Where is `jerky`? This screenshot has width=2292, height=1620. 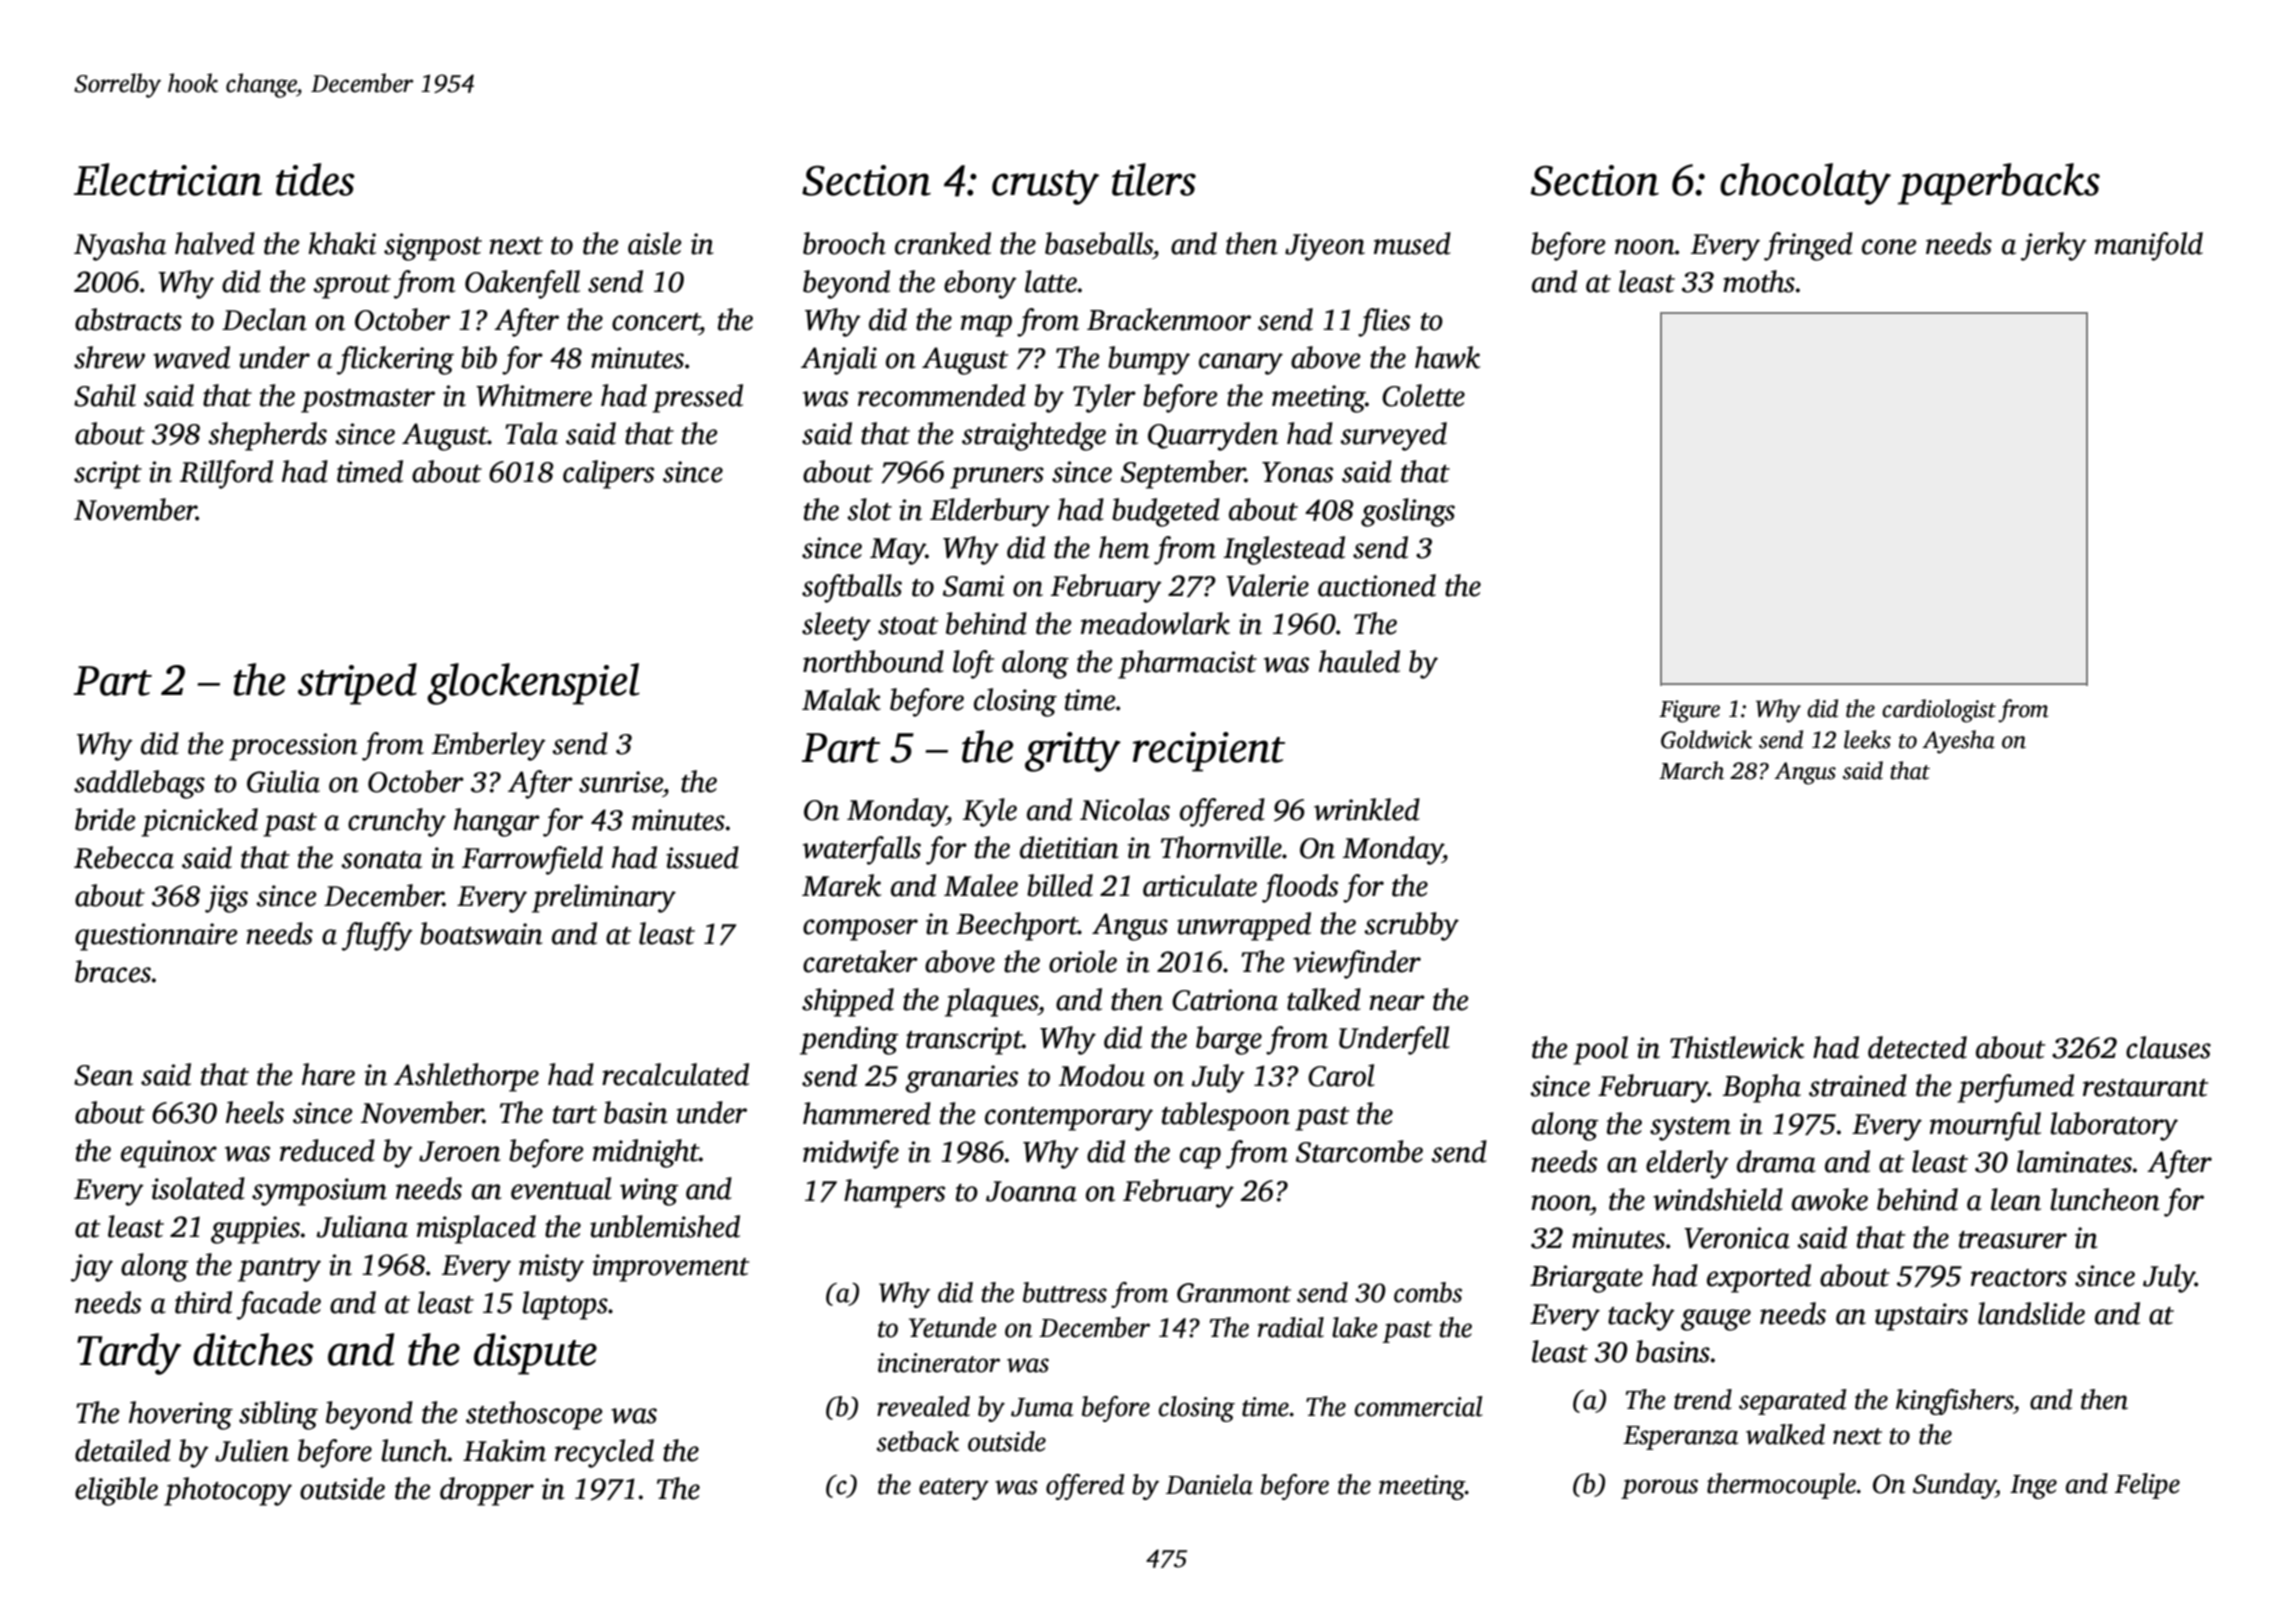
jerky is located at coordinates (2054, 246).
